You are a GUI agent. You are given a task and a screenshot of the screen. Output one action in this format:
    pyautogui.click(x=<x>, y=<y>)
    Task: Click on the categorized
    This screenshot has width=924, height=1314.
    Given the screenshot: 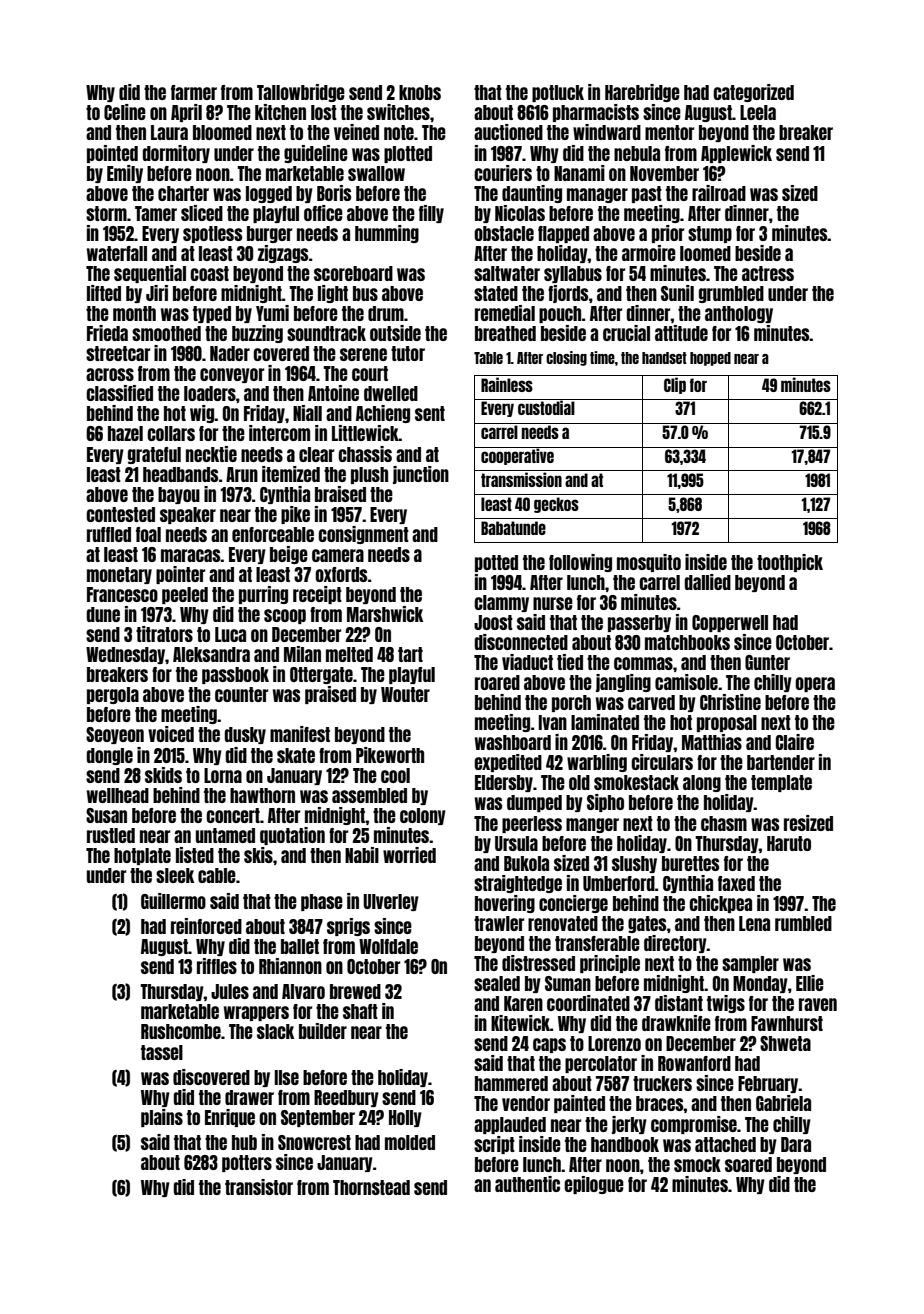 What is the action you would take?
    pyautogui.click(x=753, y=93)
